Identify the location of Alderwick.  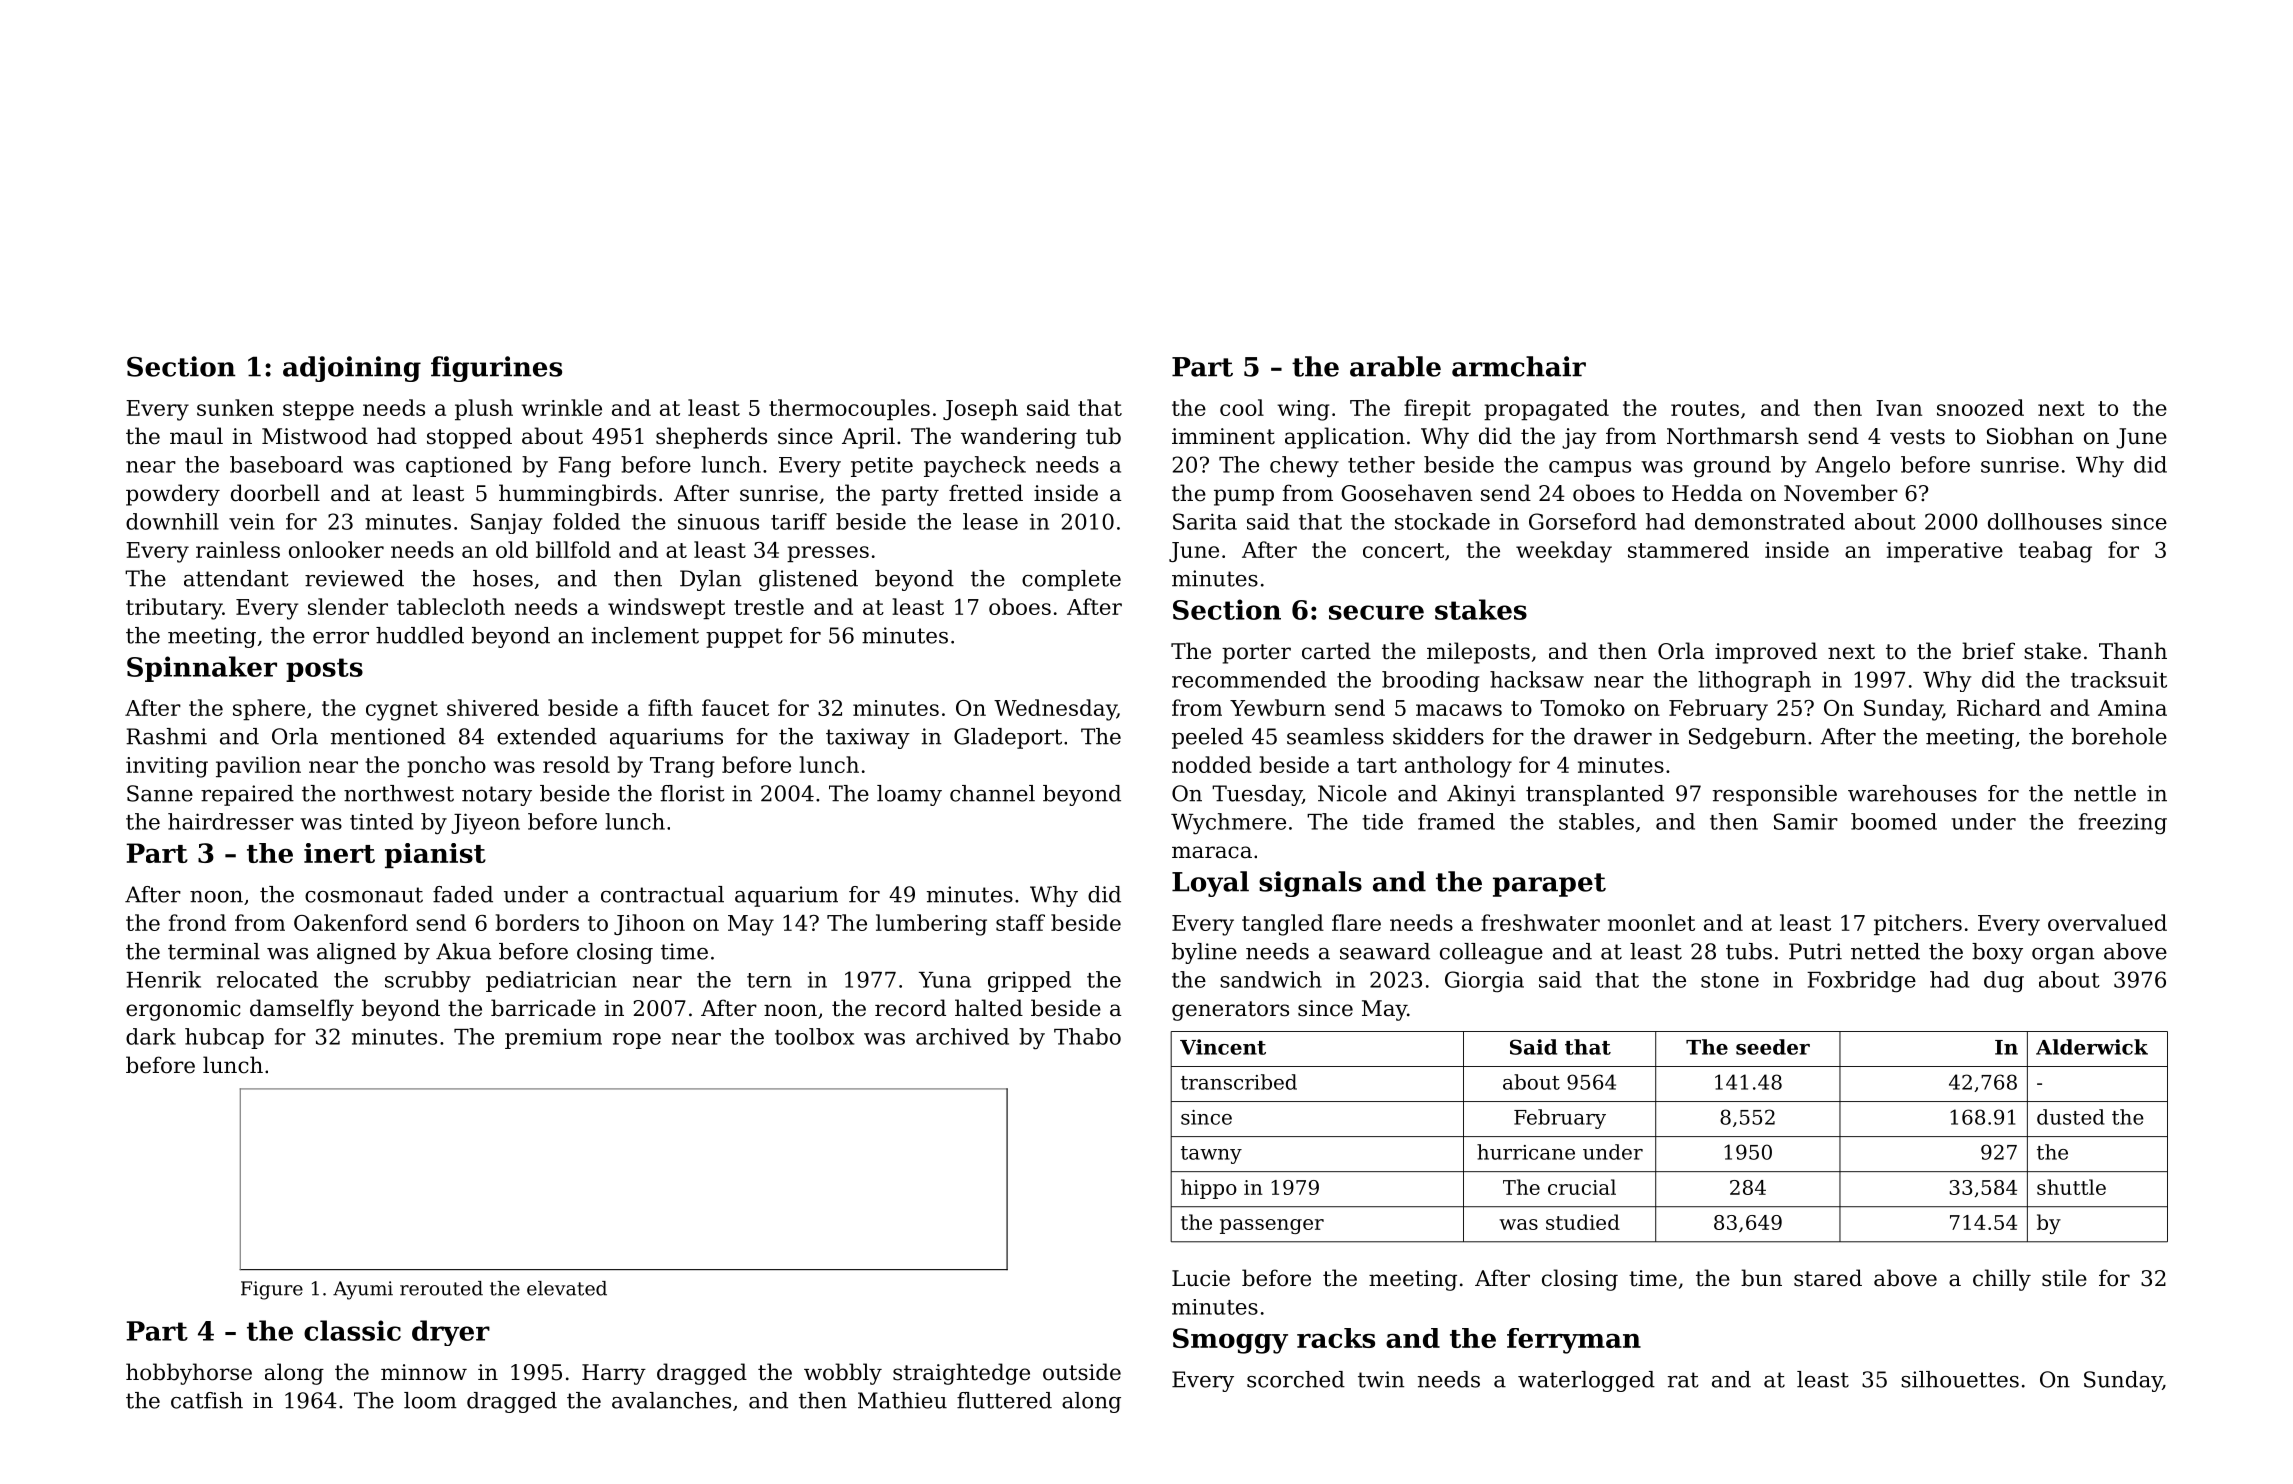
(2092, 1047).
